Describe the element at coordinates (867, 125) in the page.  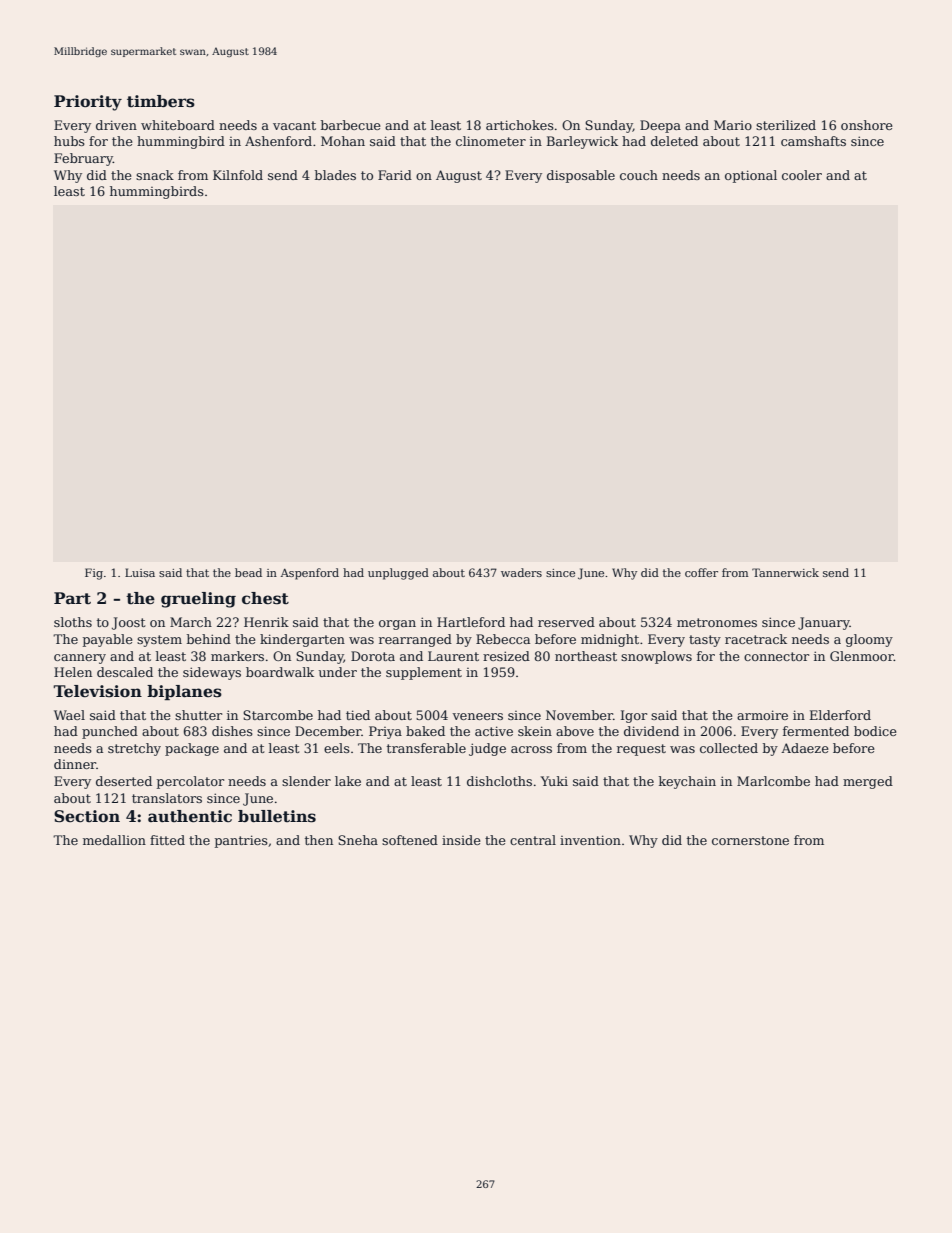
I see `onshore` at that location.
